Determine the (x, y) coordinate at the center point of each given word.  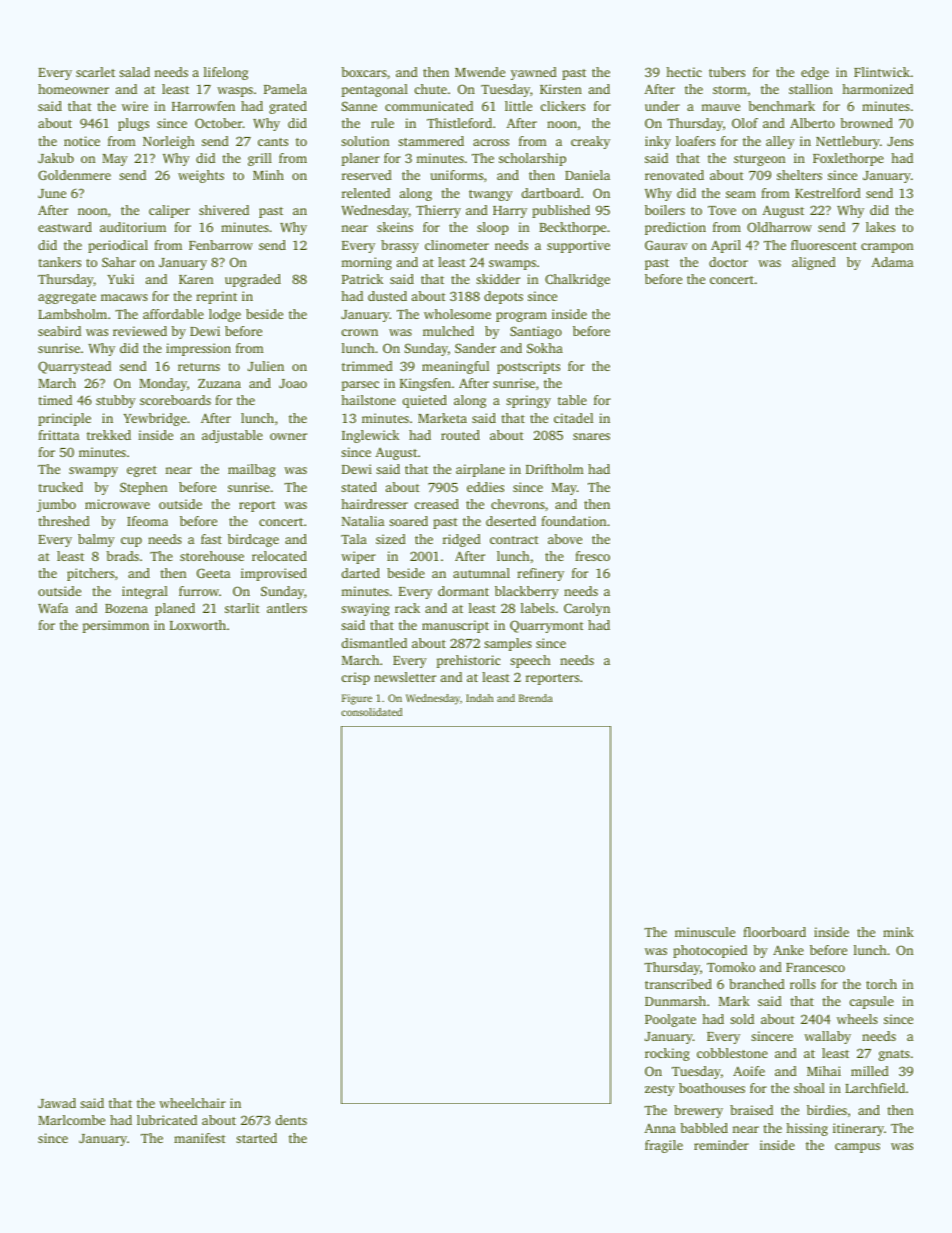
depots (503, 297)
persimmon (115, 626)
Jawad (57, 1103)
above (565, 539)
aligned (814, 263)
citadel (573, 418)
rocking (667, 1054)
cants (273, 142)
